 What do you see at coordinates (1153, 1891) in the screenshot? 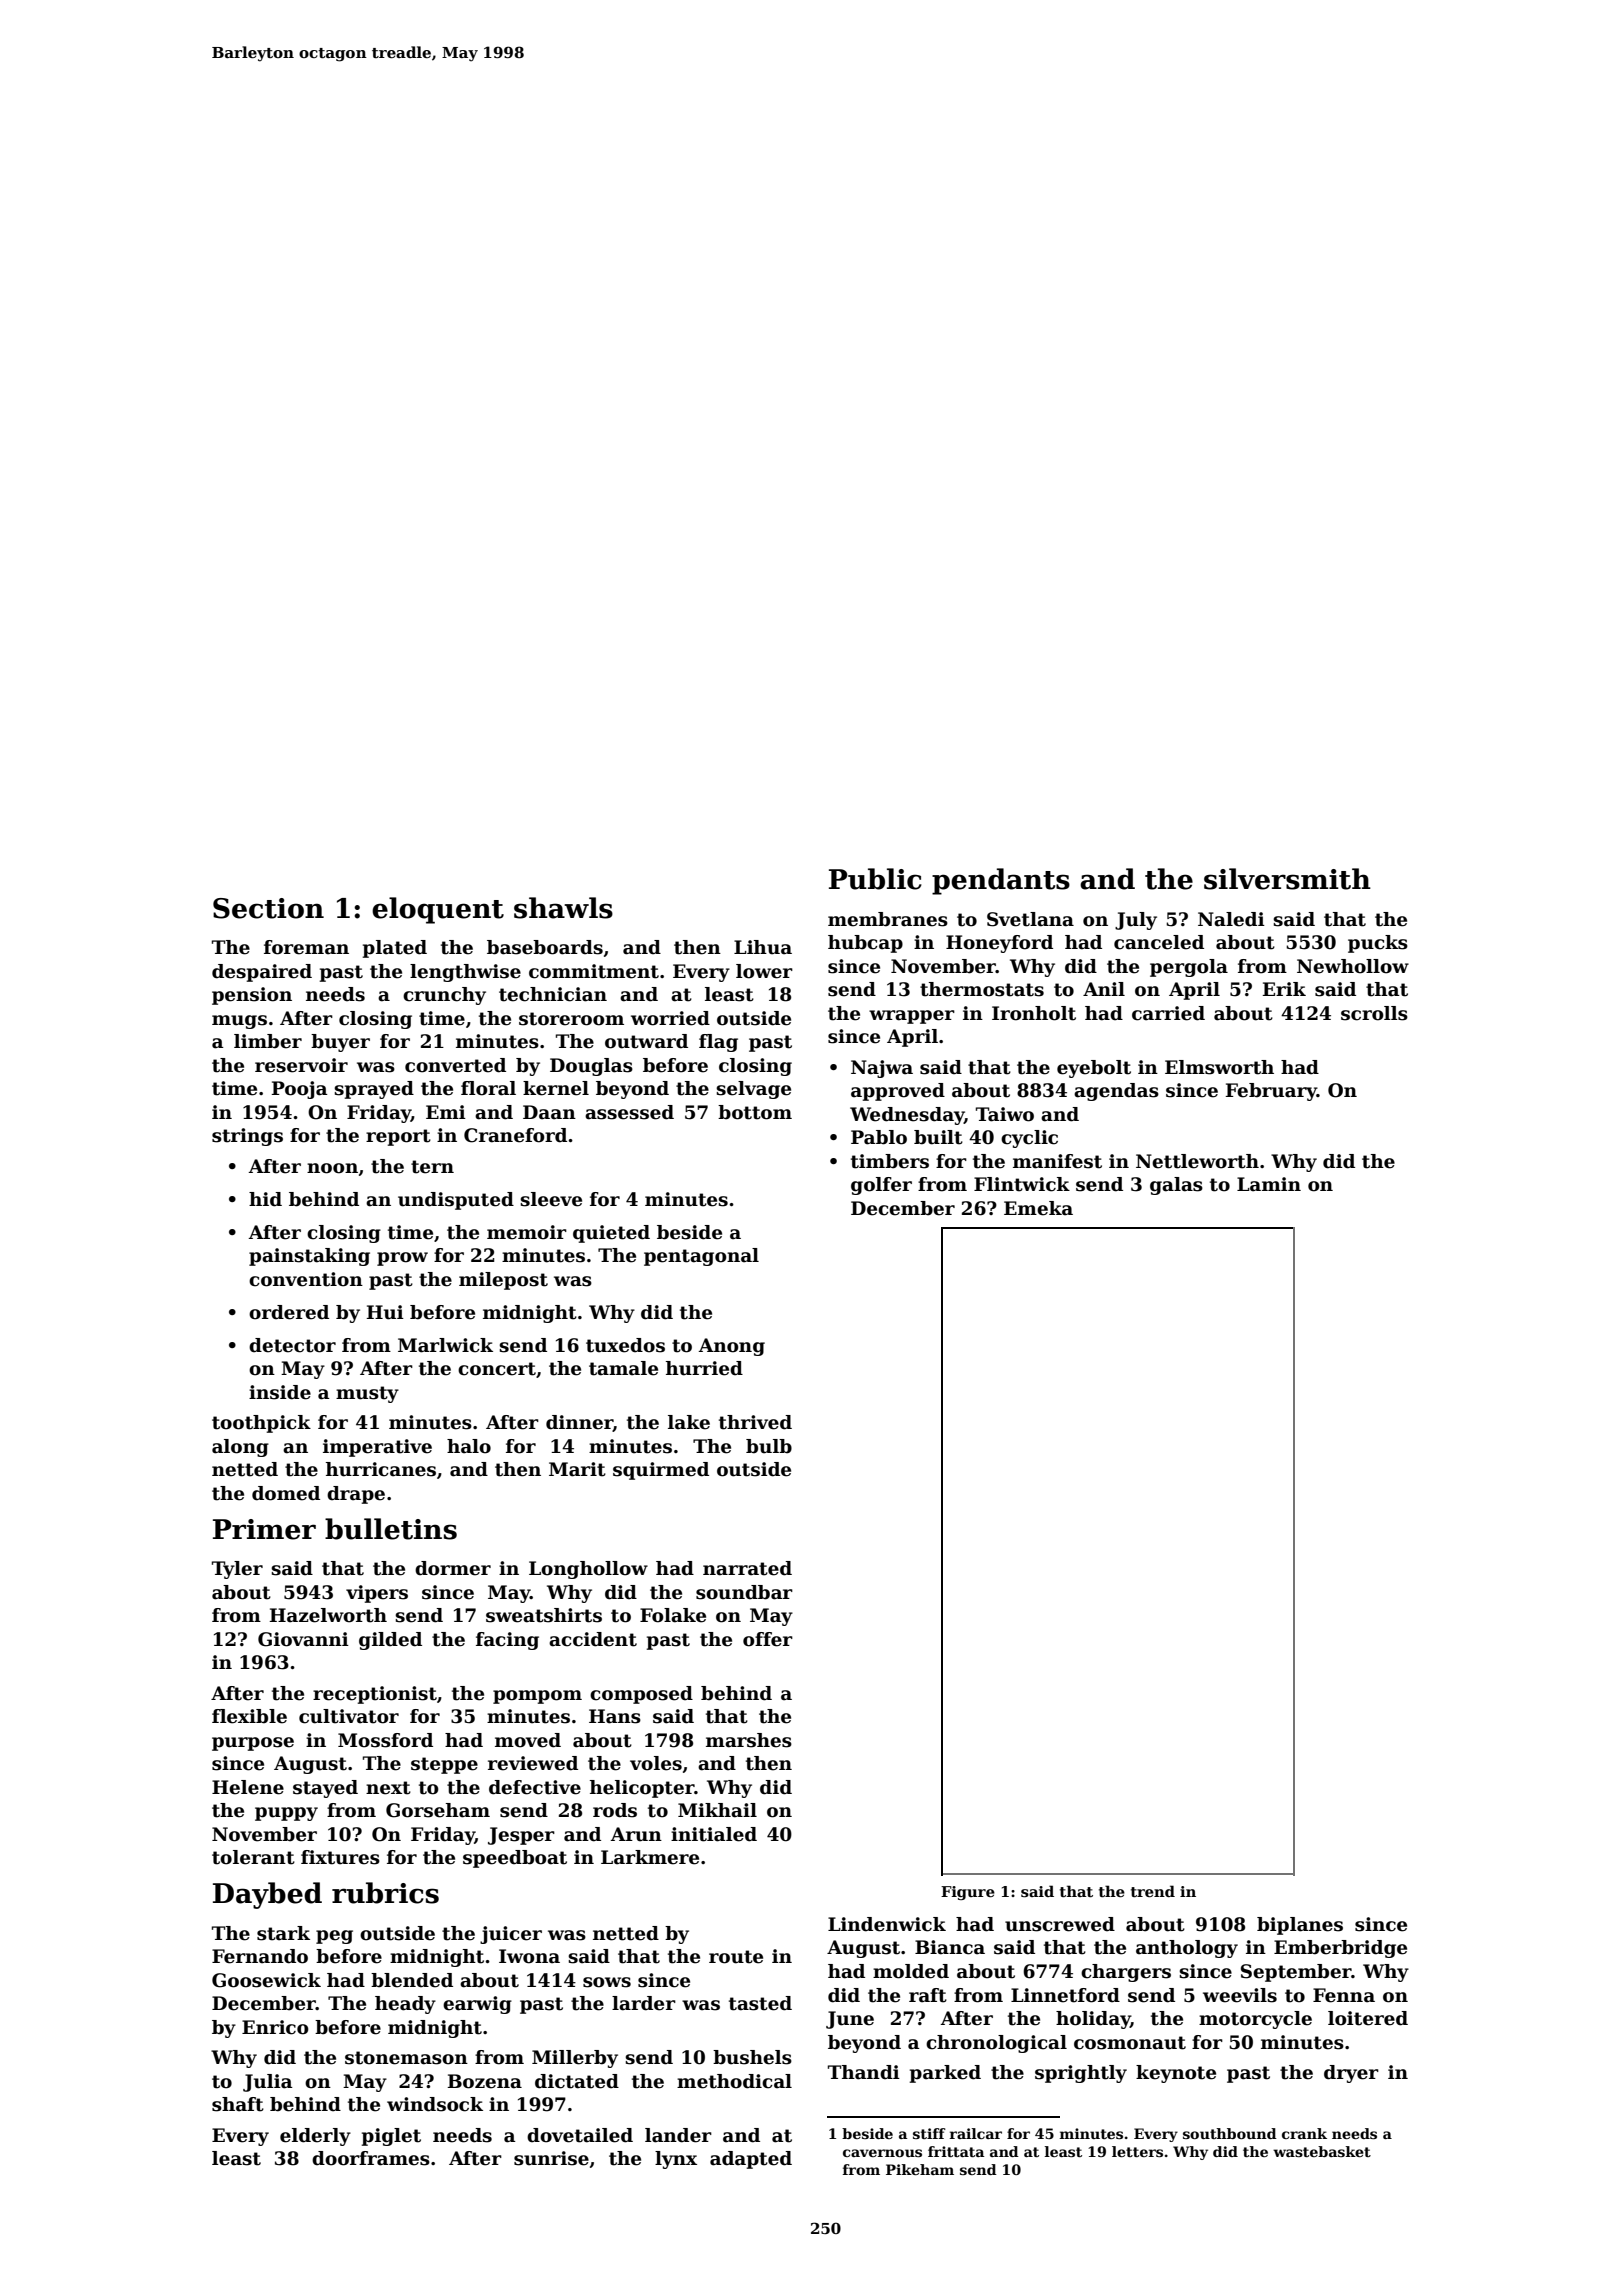
I see `trend` at bounding box center [1153, 1891].
